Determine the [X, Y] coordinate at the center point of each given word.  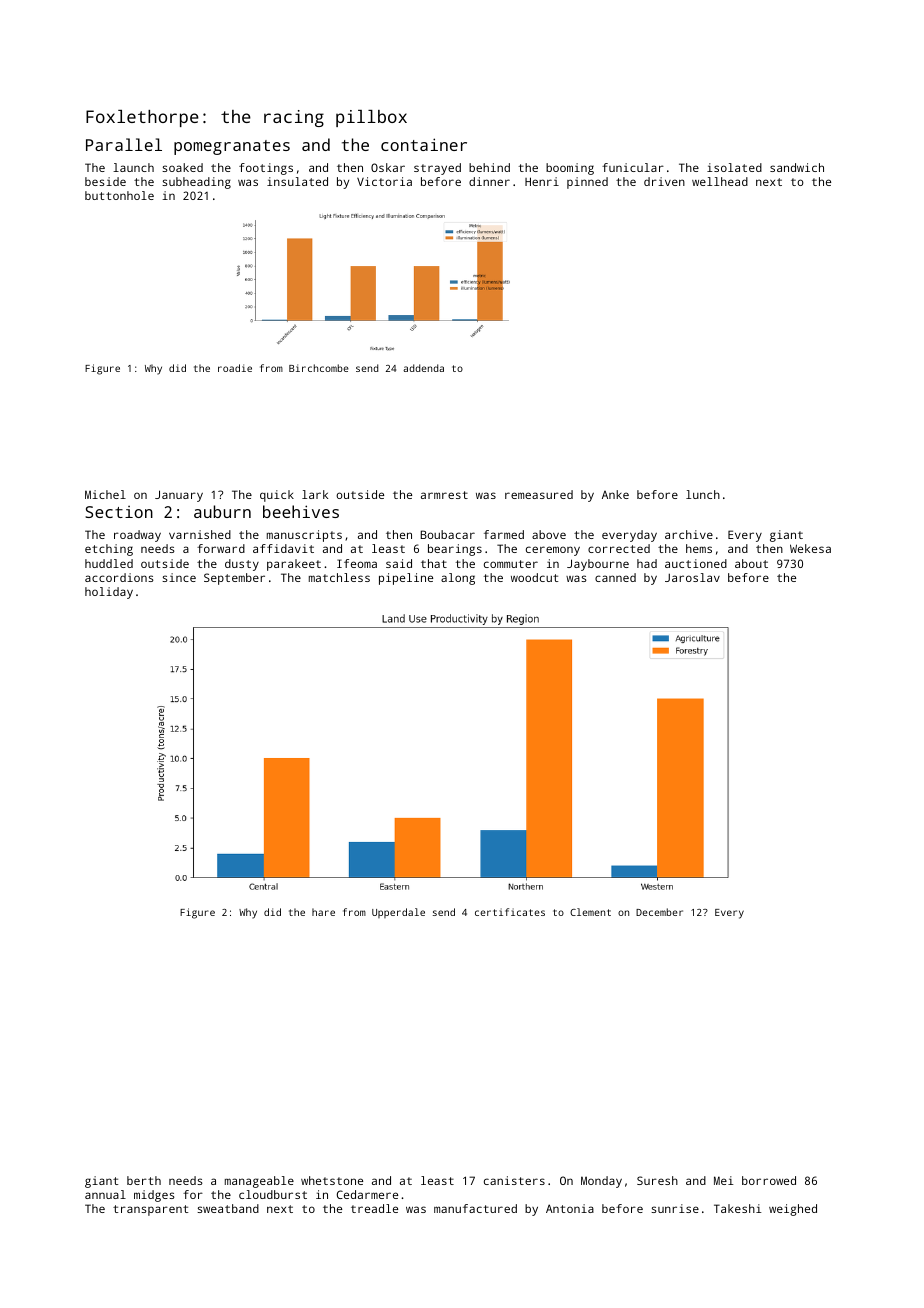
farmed [504, 534]
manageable [259, 1182]
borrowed [769, 1180]
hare [323, 912]
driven [664, 181]
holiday [109, 593]
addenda [423, 368]
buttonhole [119, 195]
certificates [510, 912]
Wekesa [810, 548]
